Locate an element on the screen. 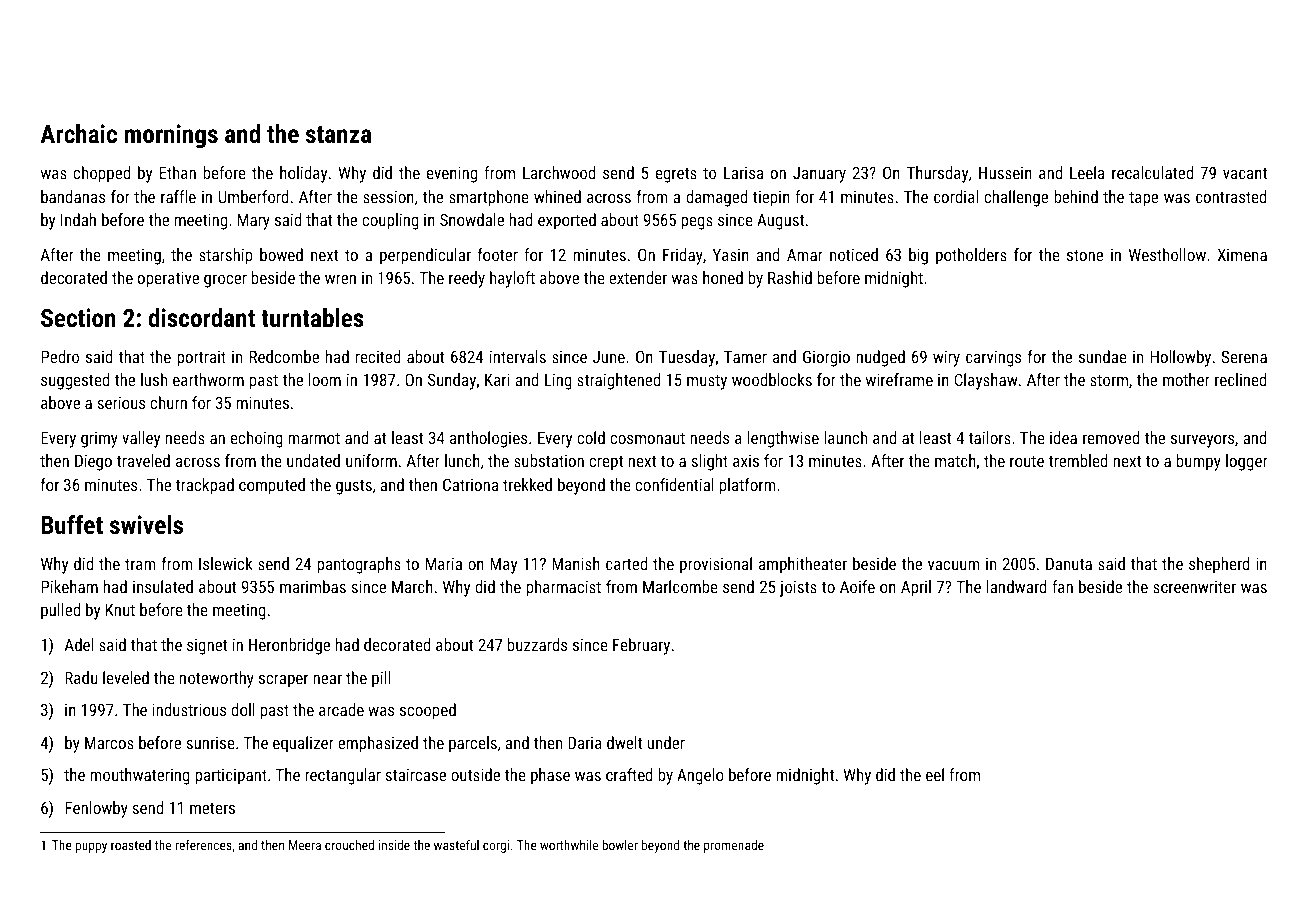 The width and height of the screenshot is (1308, 924). Larisa is located at coordinates (743, 173).
